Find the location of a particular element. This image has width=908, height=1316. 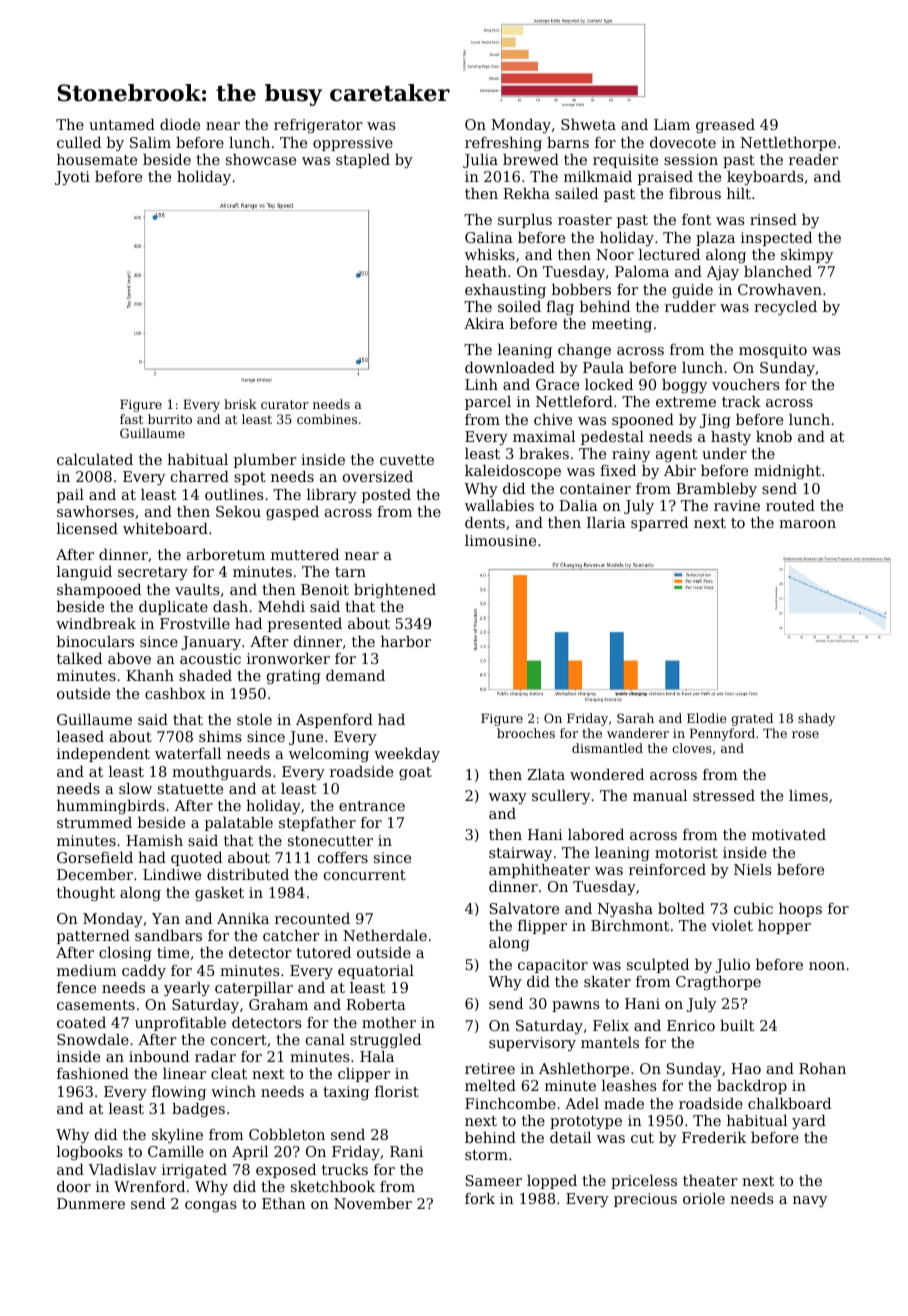

Linh is located at coordinates (481, 384).
